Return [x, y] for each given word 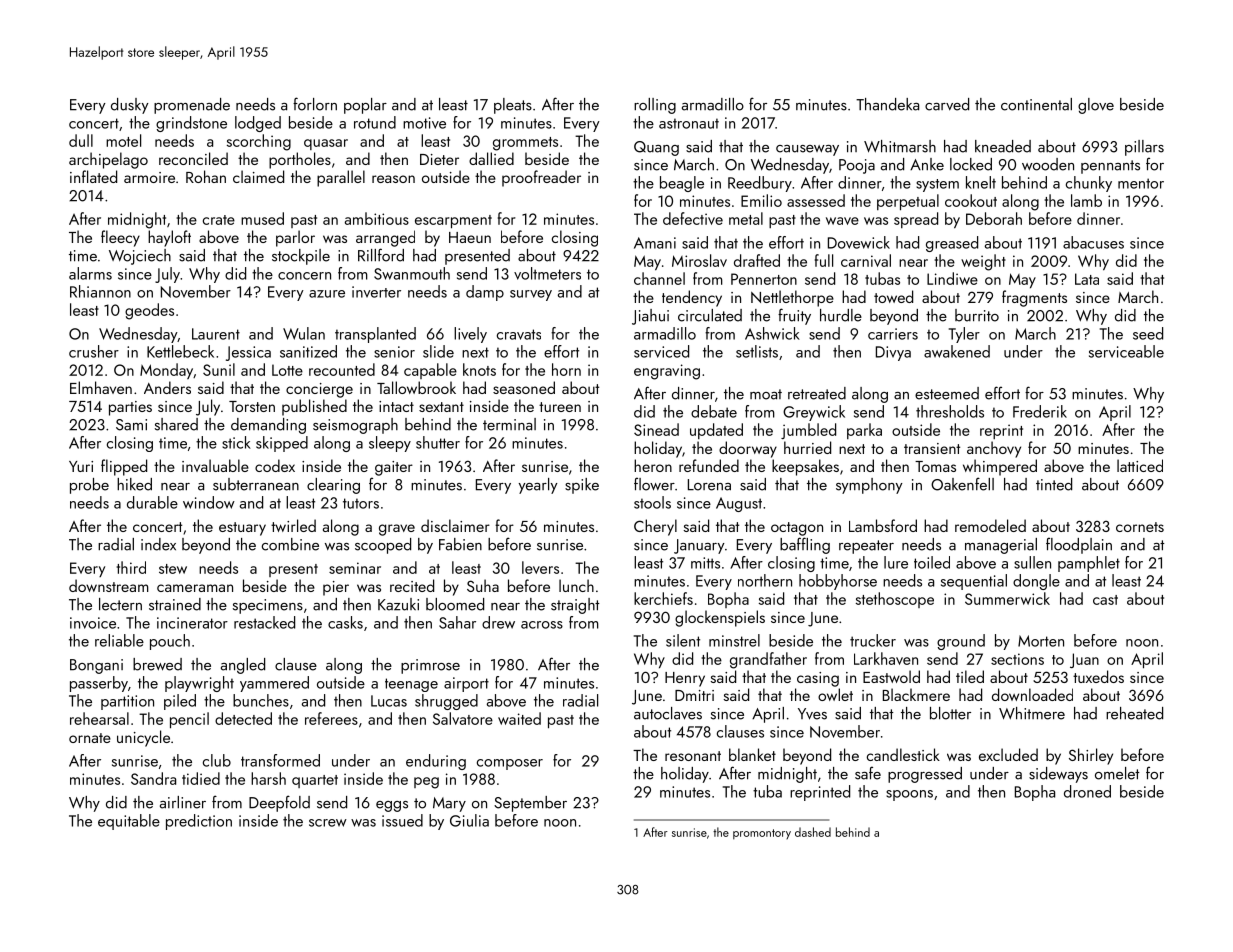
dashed [813, 832]
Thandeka [887, 104]
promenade [192, 106]
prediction [199, 822]
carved [947, 104]
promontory [762, 834]
